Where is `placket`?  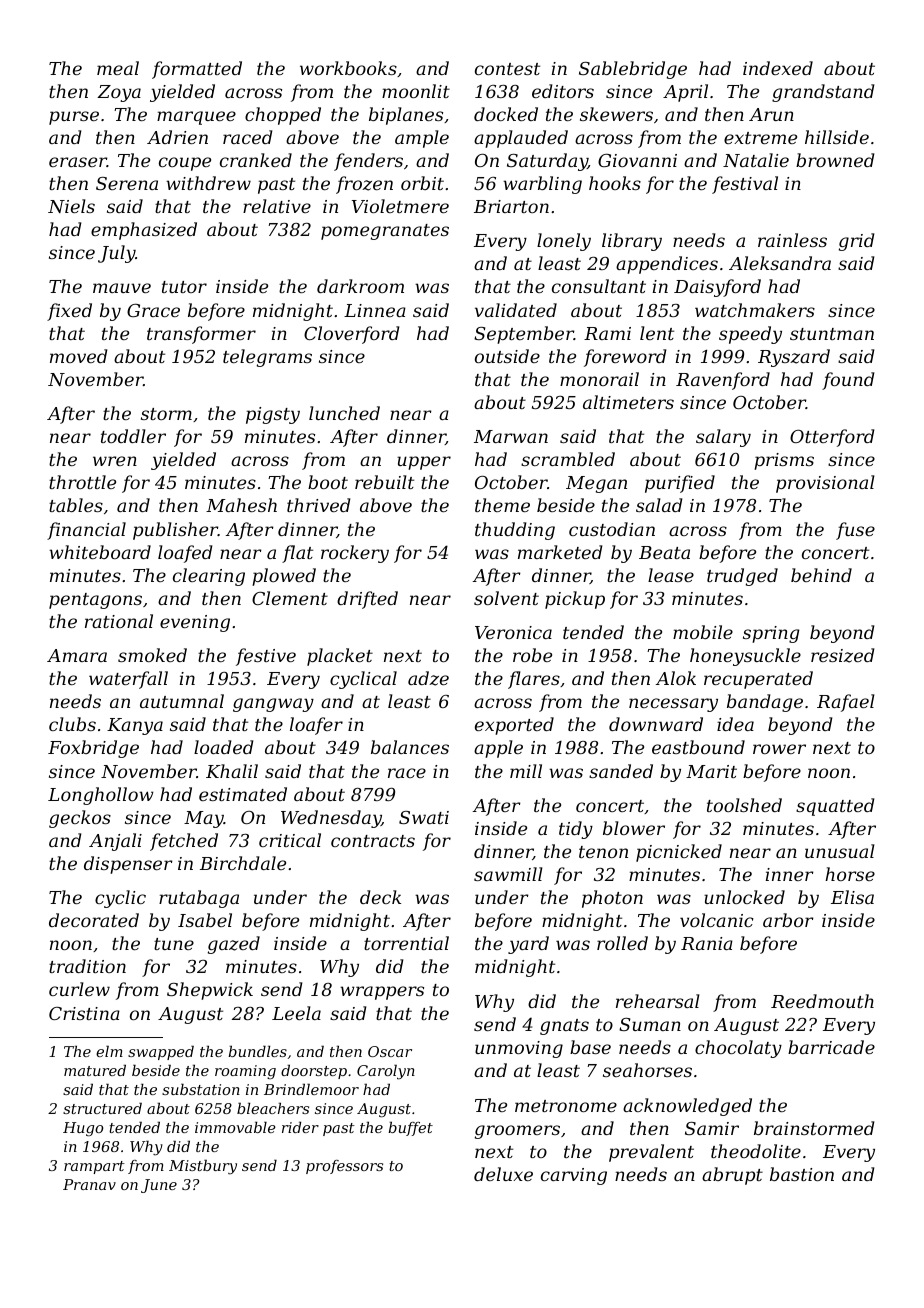
placket is located at coordinates (340, 657).
